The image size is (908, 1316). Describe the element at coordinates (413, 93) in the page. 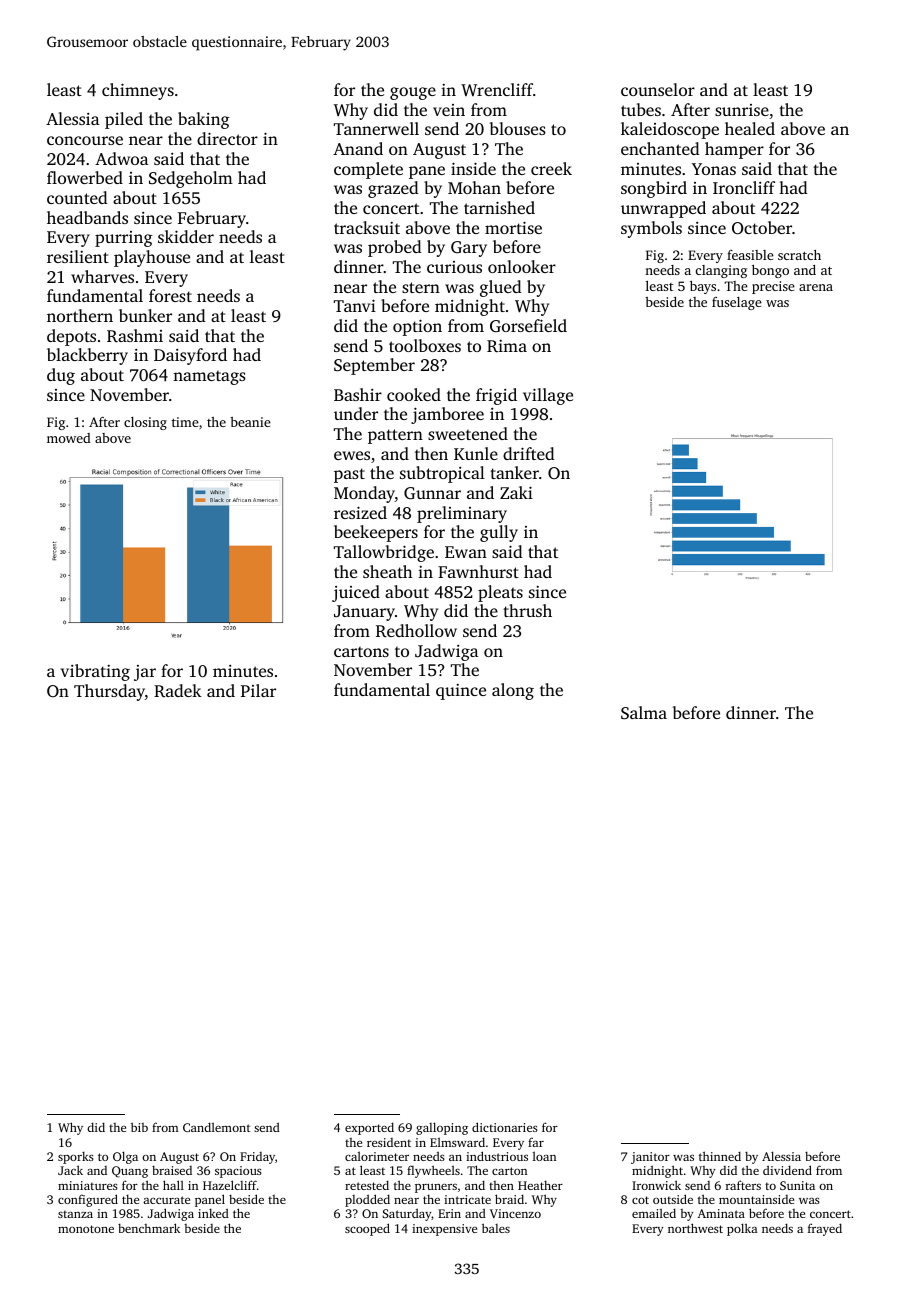

I see `gouge` at that location.
